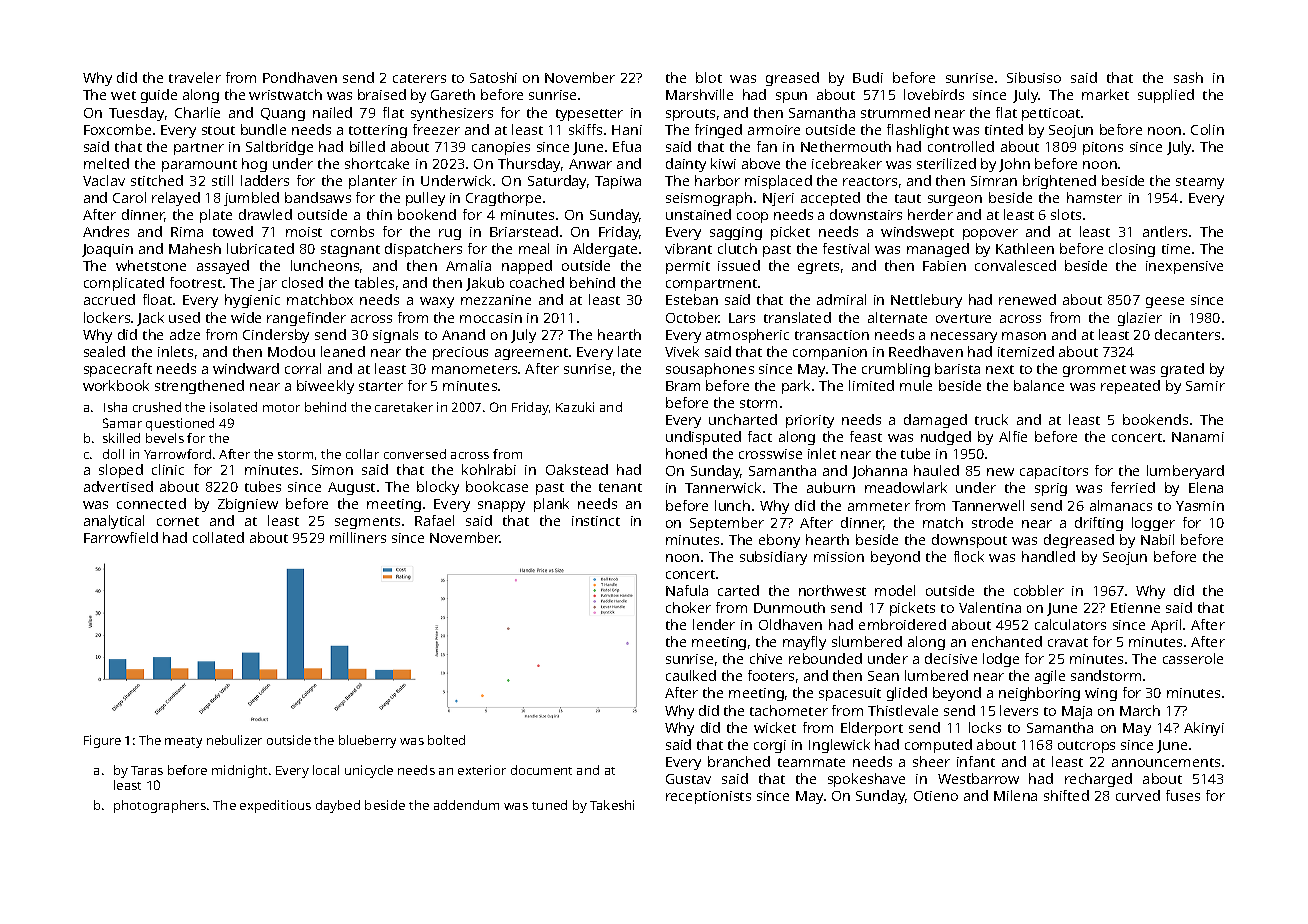 This page has width=1308, height=924. Describe the element at coordinates (118, 486) in the page. I see `advertised` at that location.
